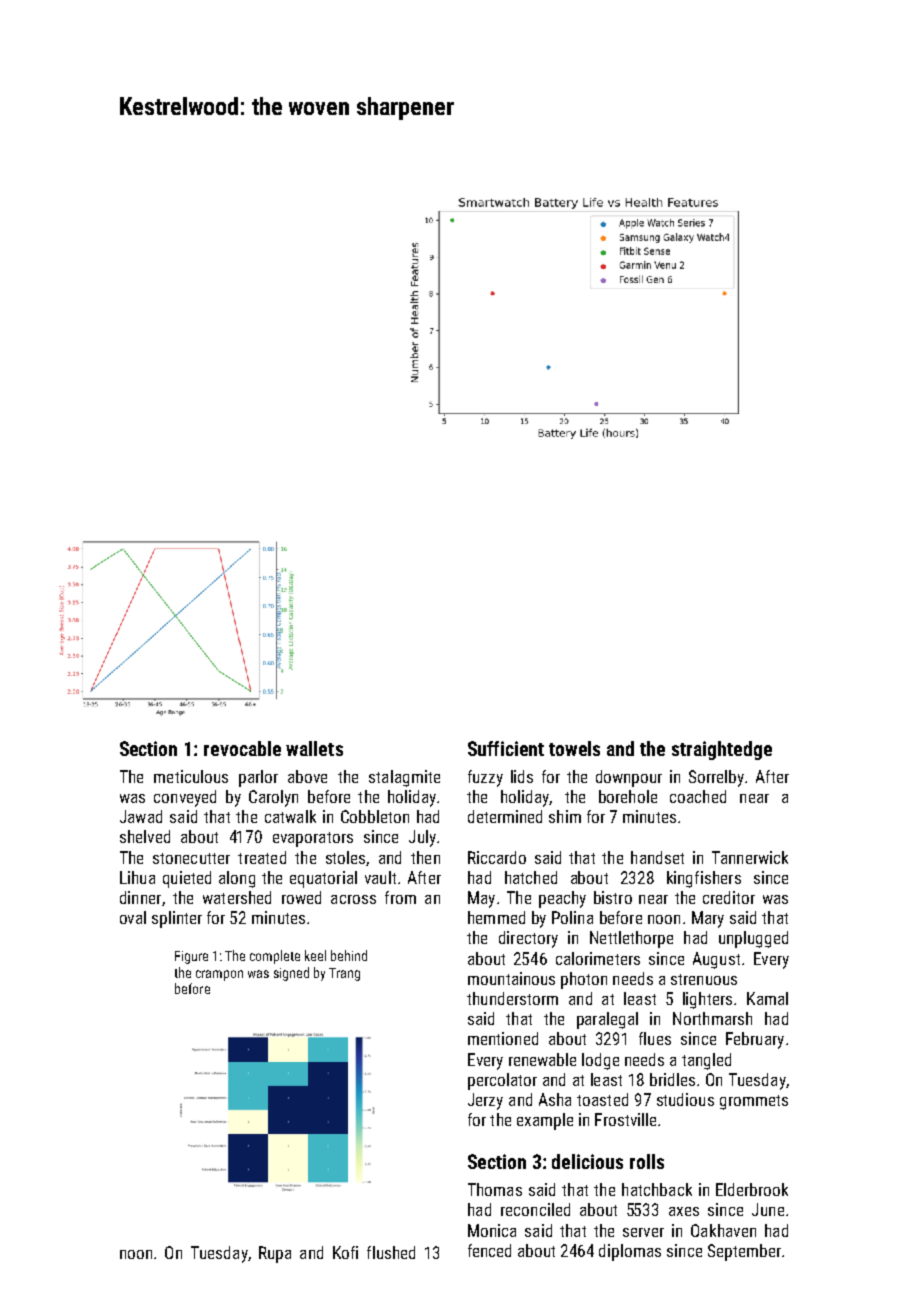 This page has height=1316, width=908. Describe the element at coordinates (723, 1230) in the page. I see `Oakhaven` at that location.
